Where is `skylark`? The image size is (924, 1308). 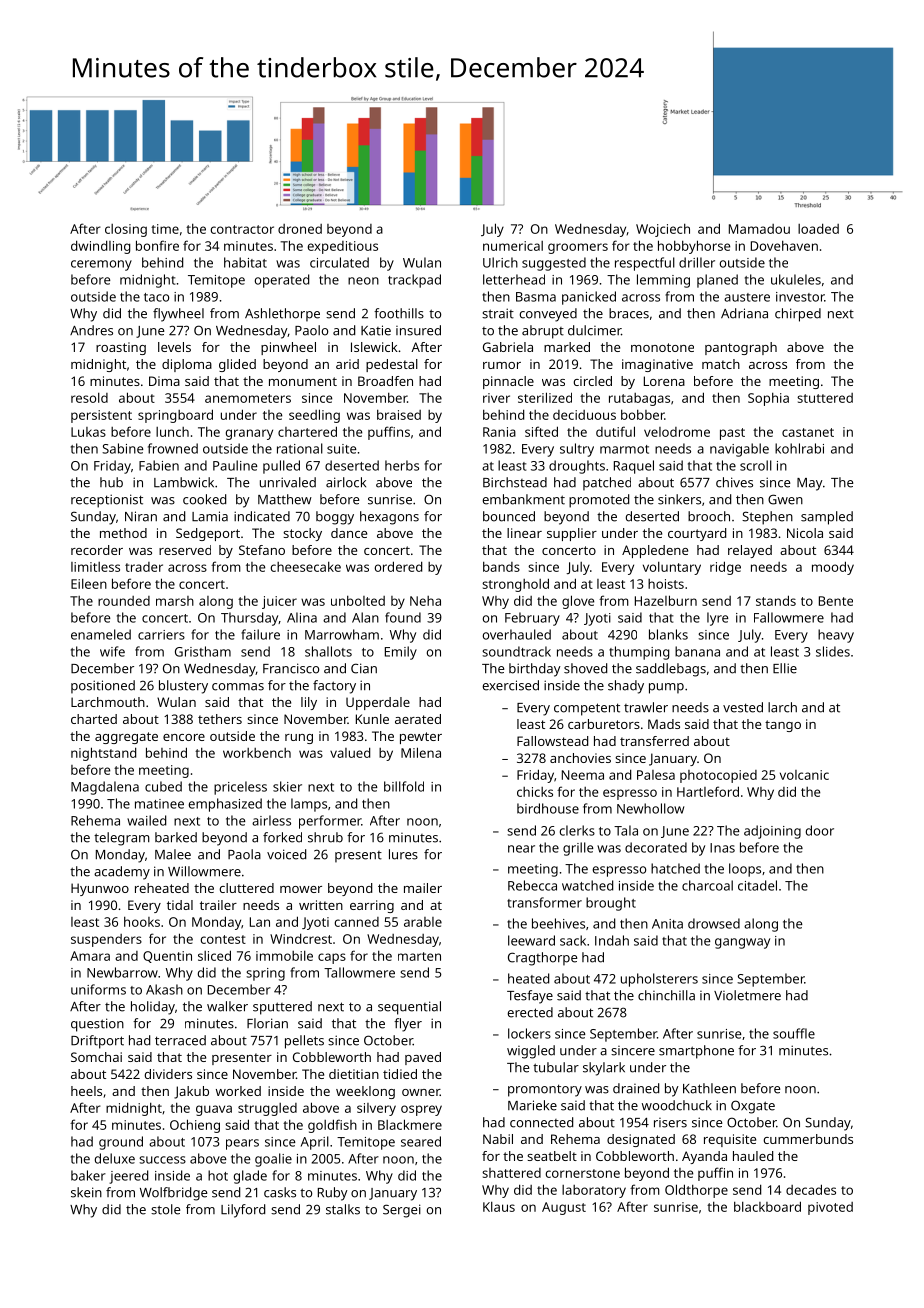 skylark is located at coordinates (604, 1069).
